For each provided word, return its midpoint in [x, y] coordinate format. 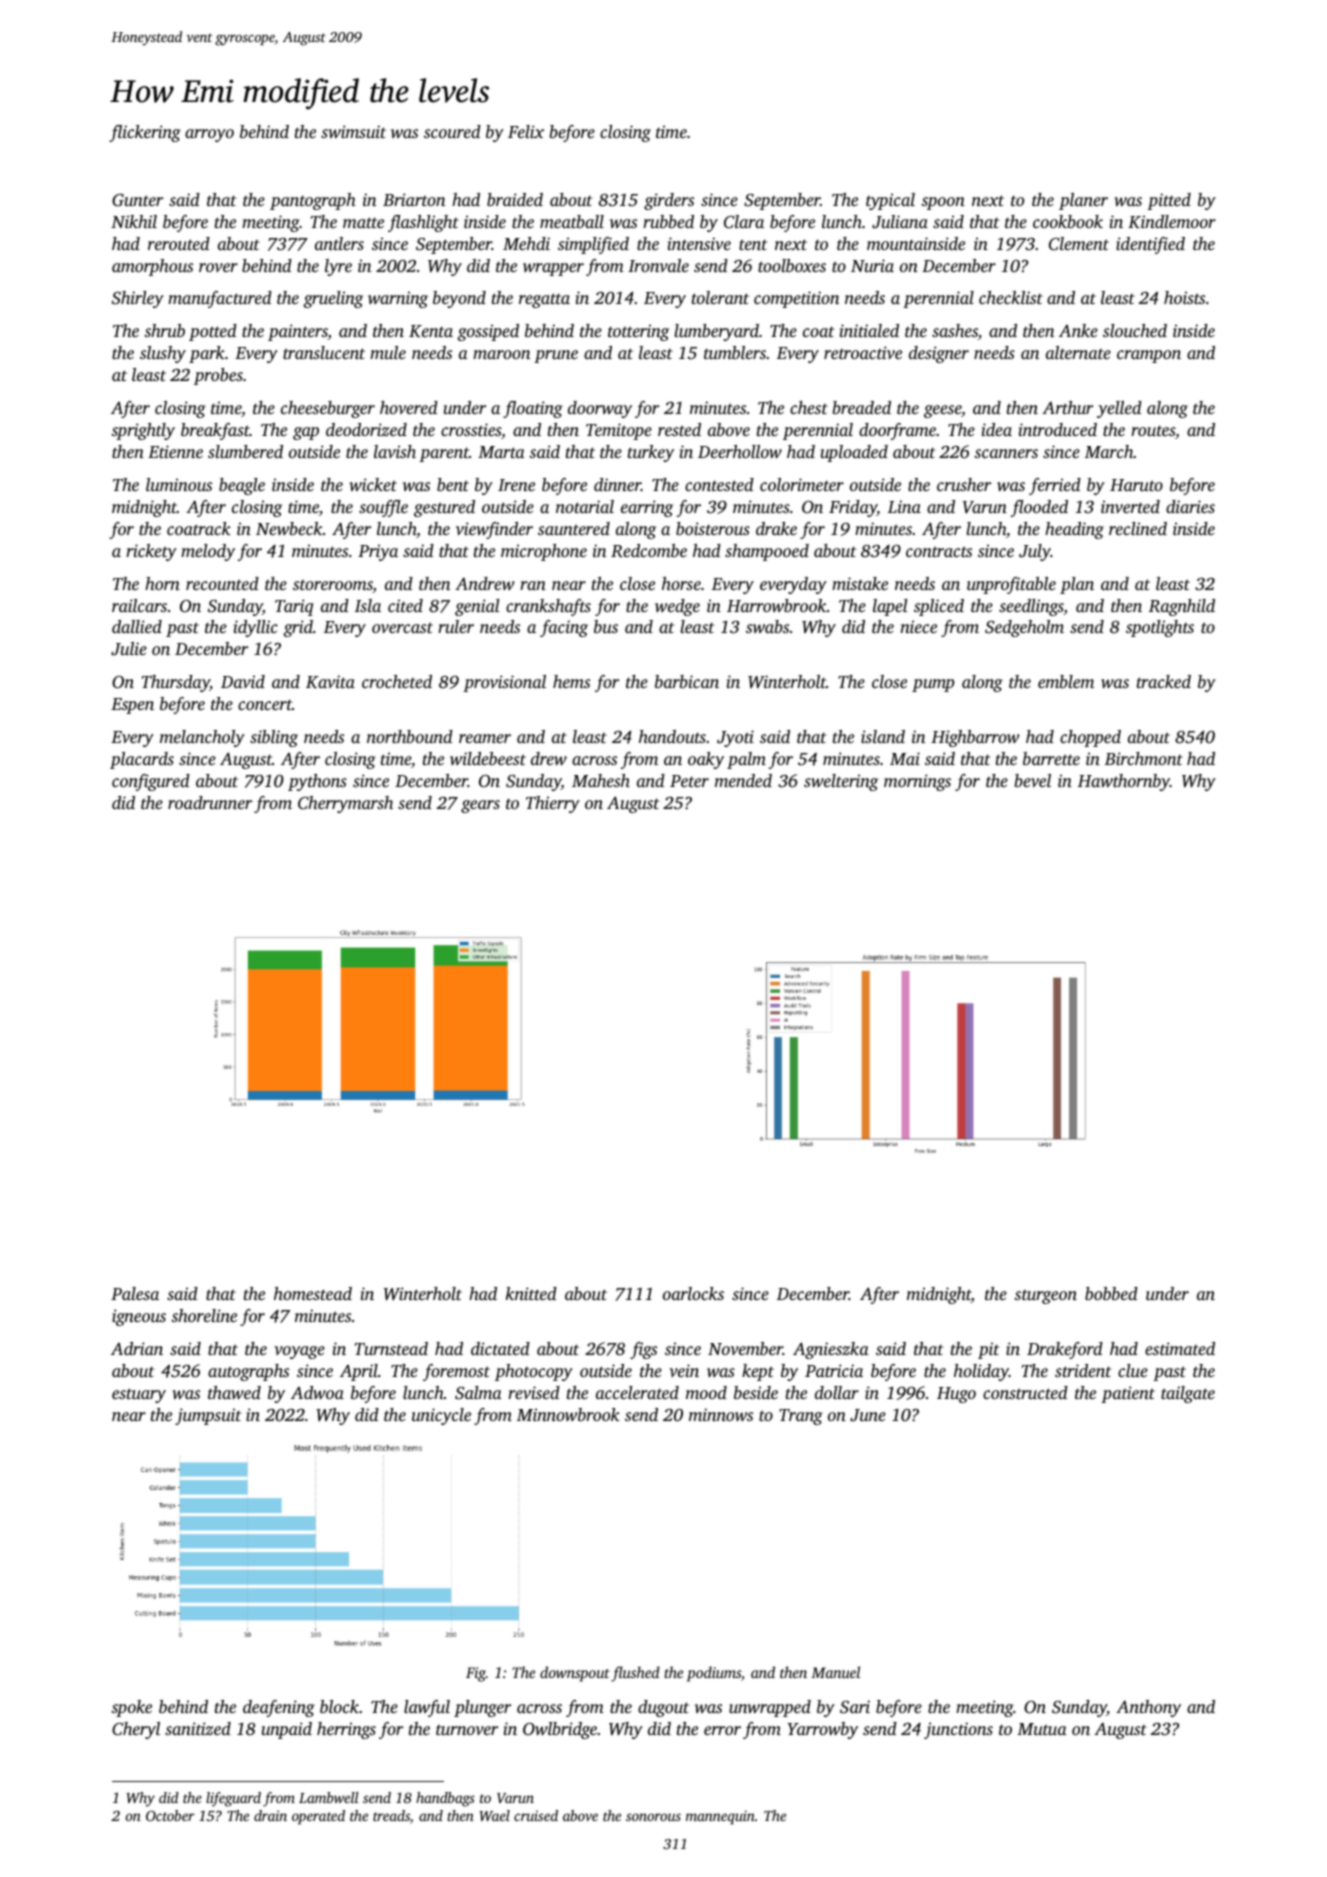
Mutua [1042, 1729]
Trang [801, 1417]
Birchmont [1144, 758]
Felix [526, 131]
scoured [452, 131]
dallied [137, 626]
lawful [427, 1708]
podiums [714, 1674]
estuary [139, 1395]
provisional [504, 683]
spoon [943, 203]
